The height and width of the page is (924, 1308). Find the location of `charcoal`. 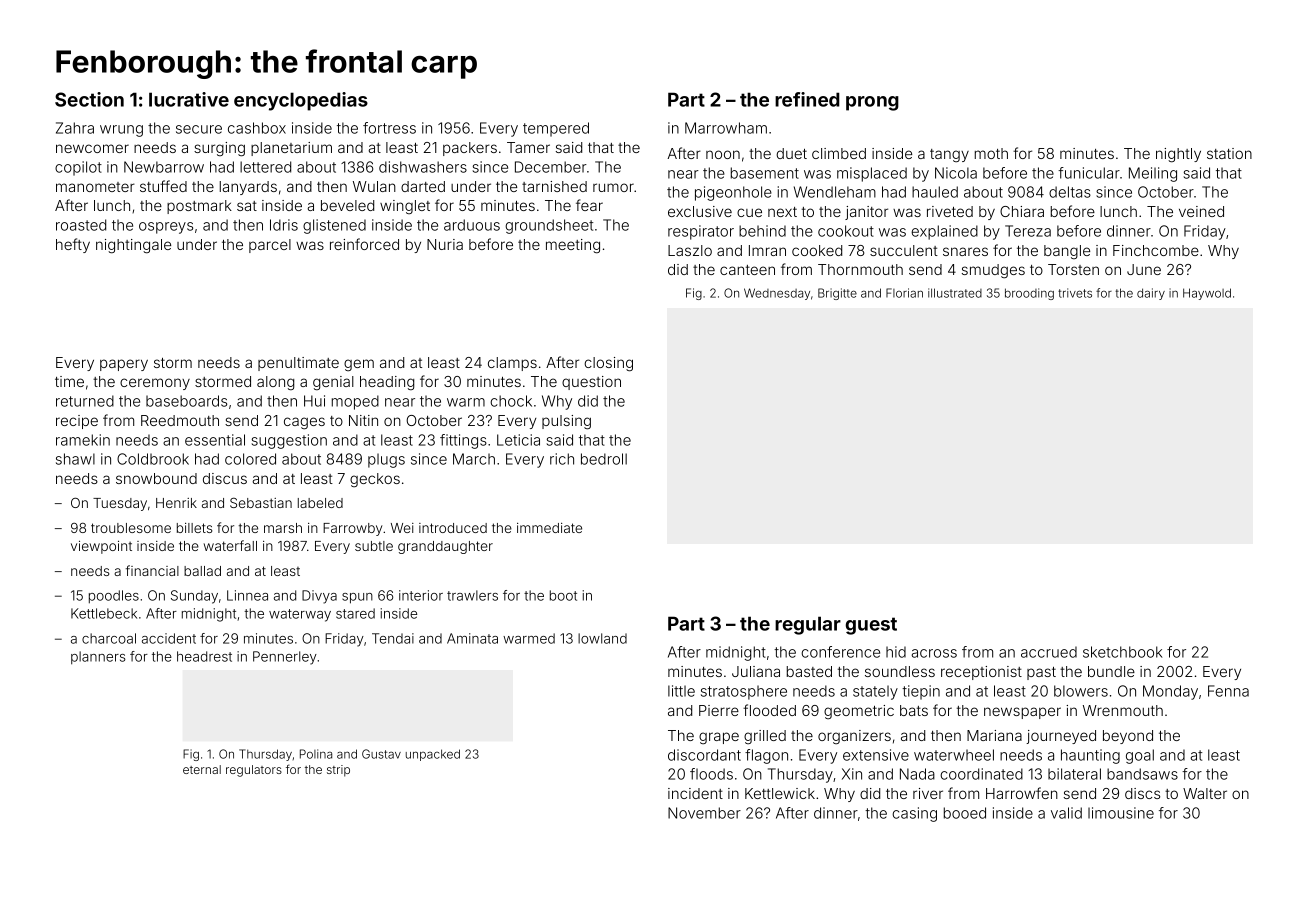

charcoal is located at coordinates (109, 638).
